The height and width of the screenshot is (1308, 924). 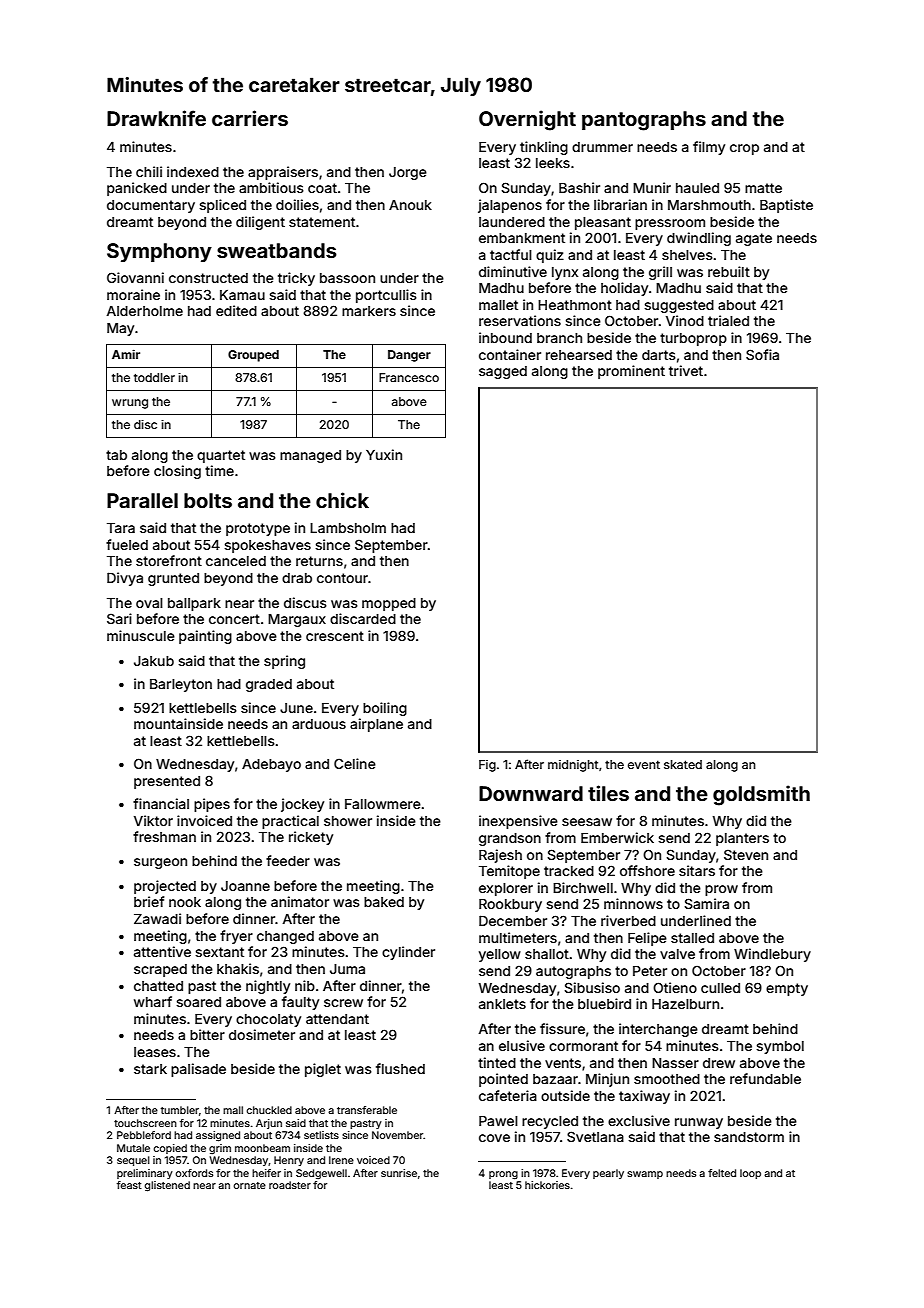 I want to click on bolts, so click(x=208, y=500).
